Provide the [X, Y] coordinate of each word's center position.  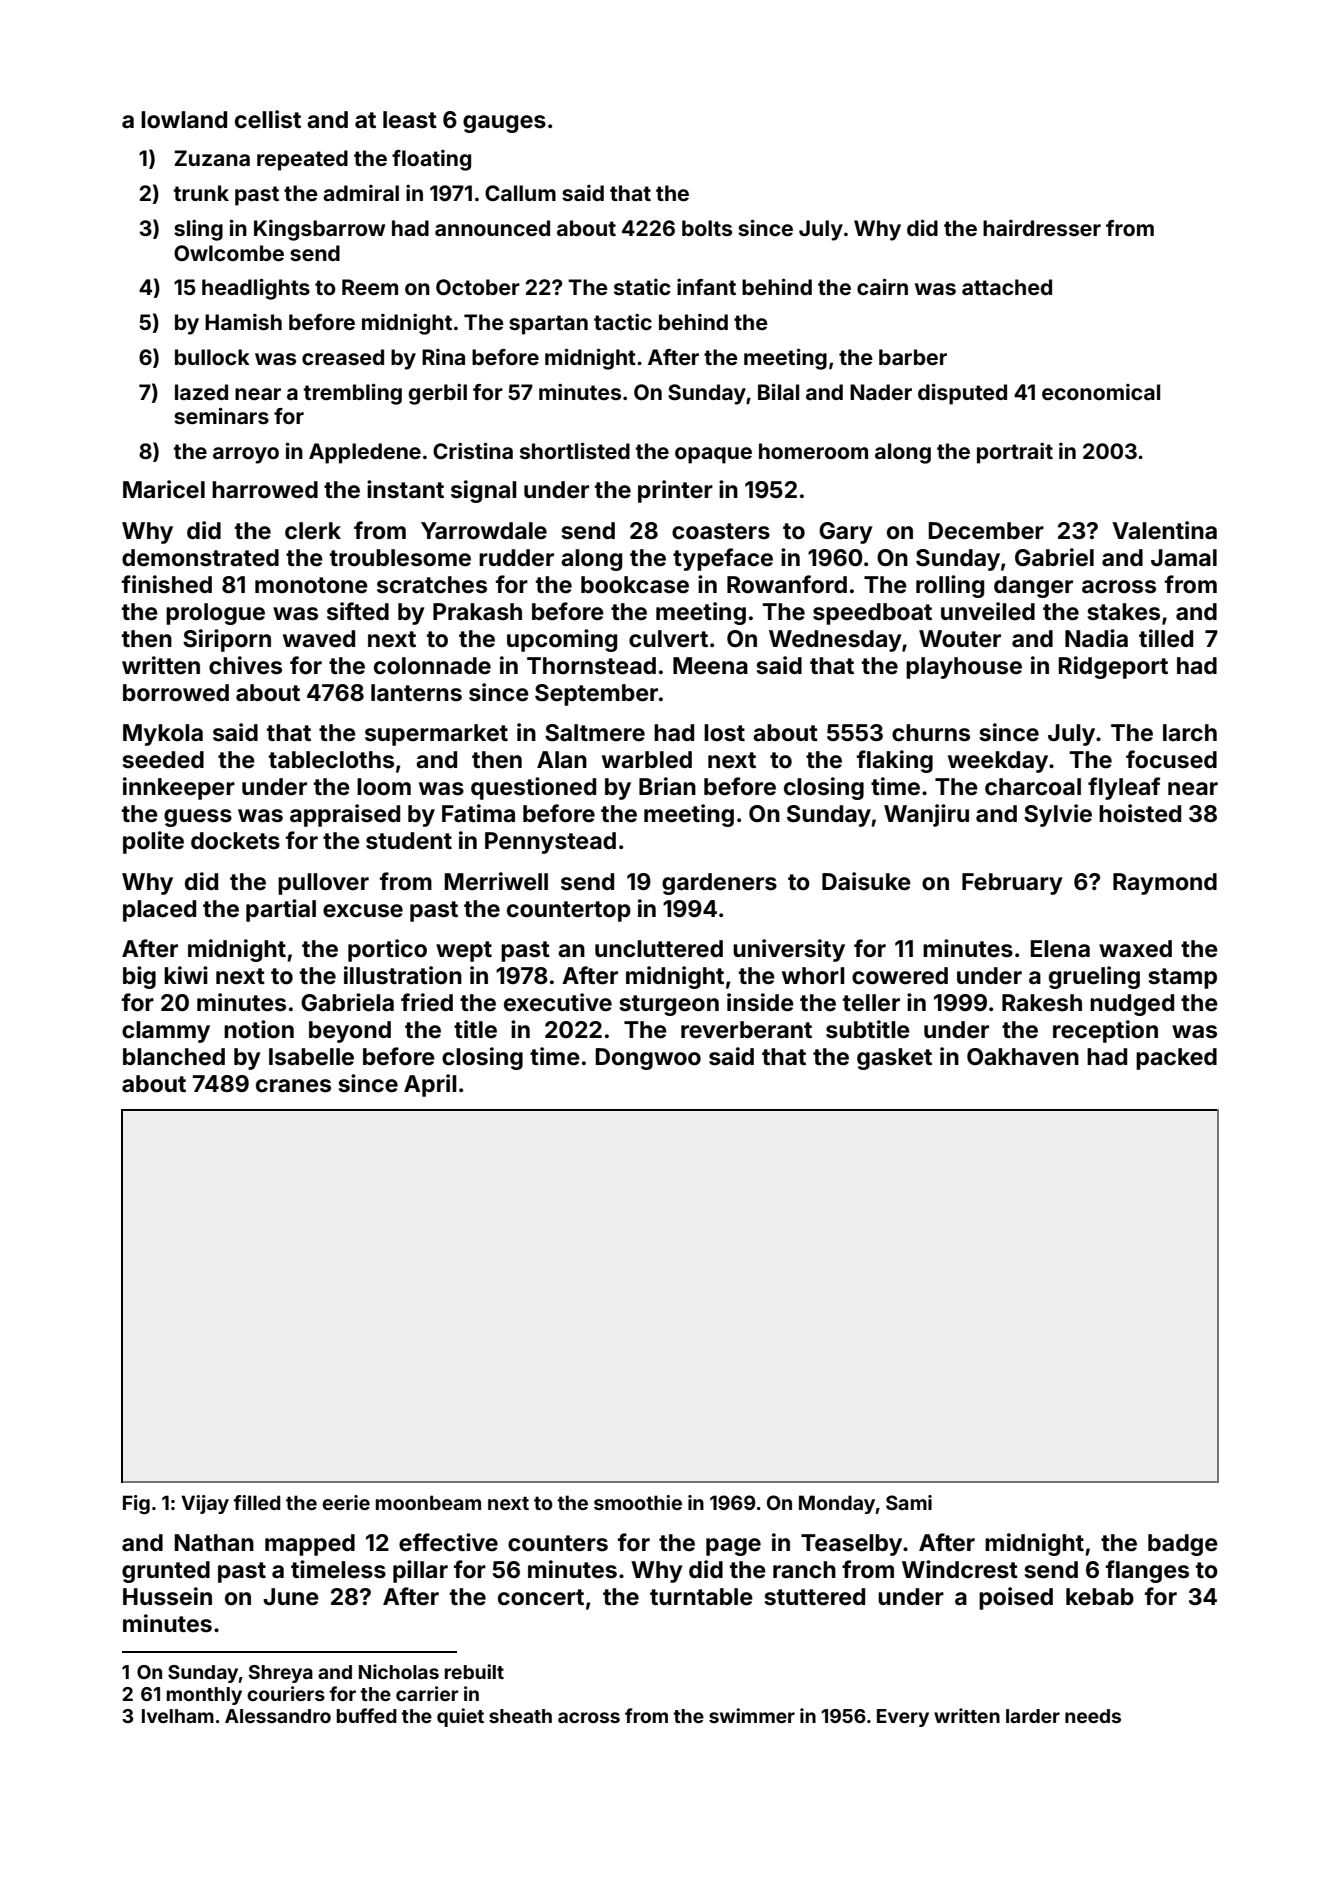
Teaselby [851, 1545]
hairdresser [1042, 228]
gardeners [719, 884]
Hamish [243, 322]
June [291, 1597]
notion [259, 1029]
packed [1176, 1059]
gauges [504, 124]
